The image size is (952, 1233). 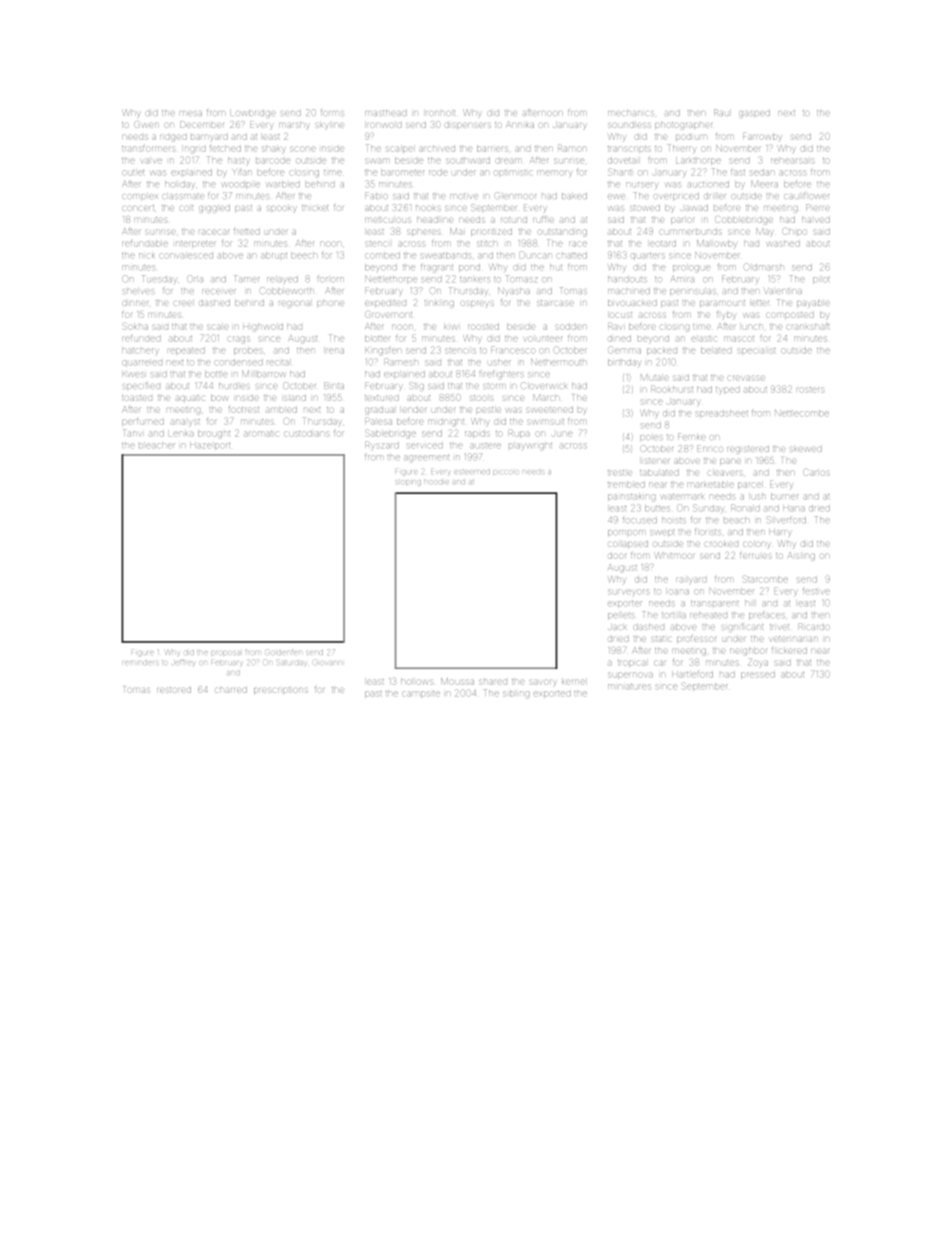 What do you see at coordinates (544, 385) in the page?
I see `Cloverwick` at bounding box center [544, 385].
